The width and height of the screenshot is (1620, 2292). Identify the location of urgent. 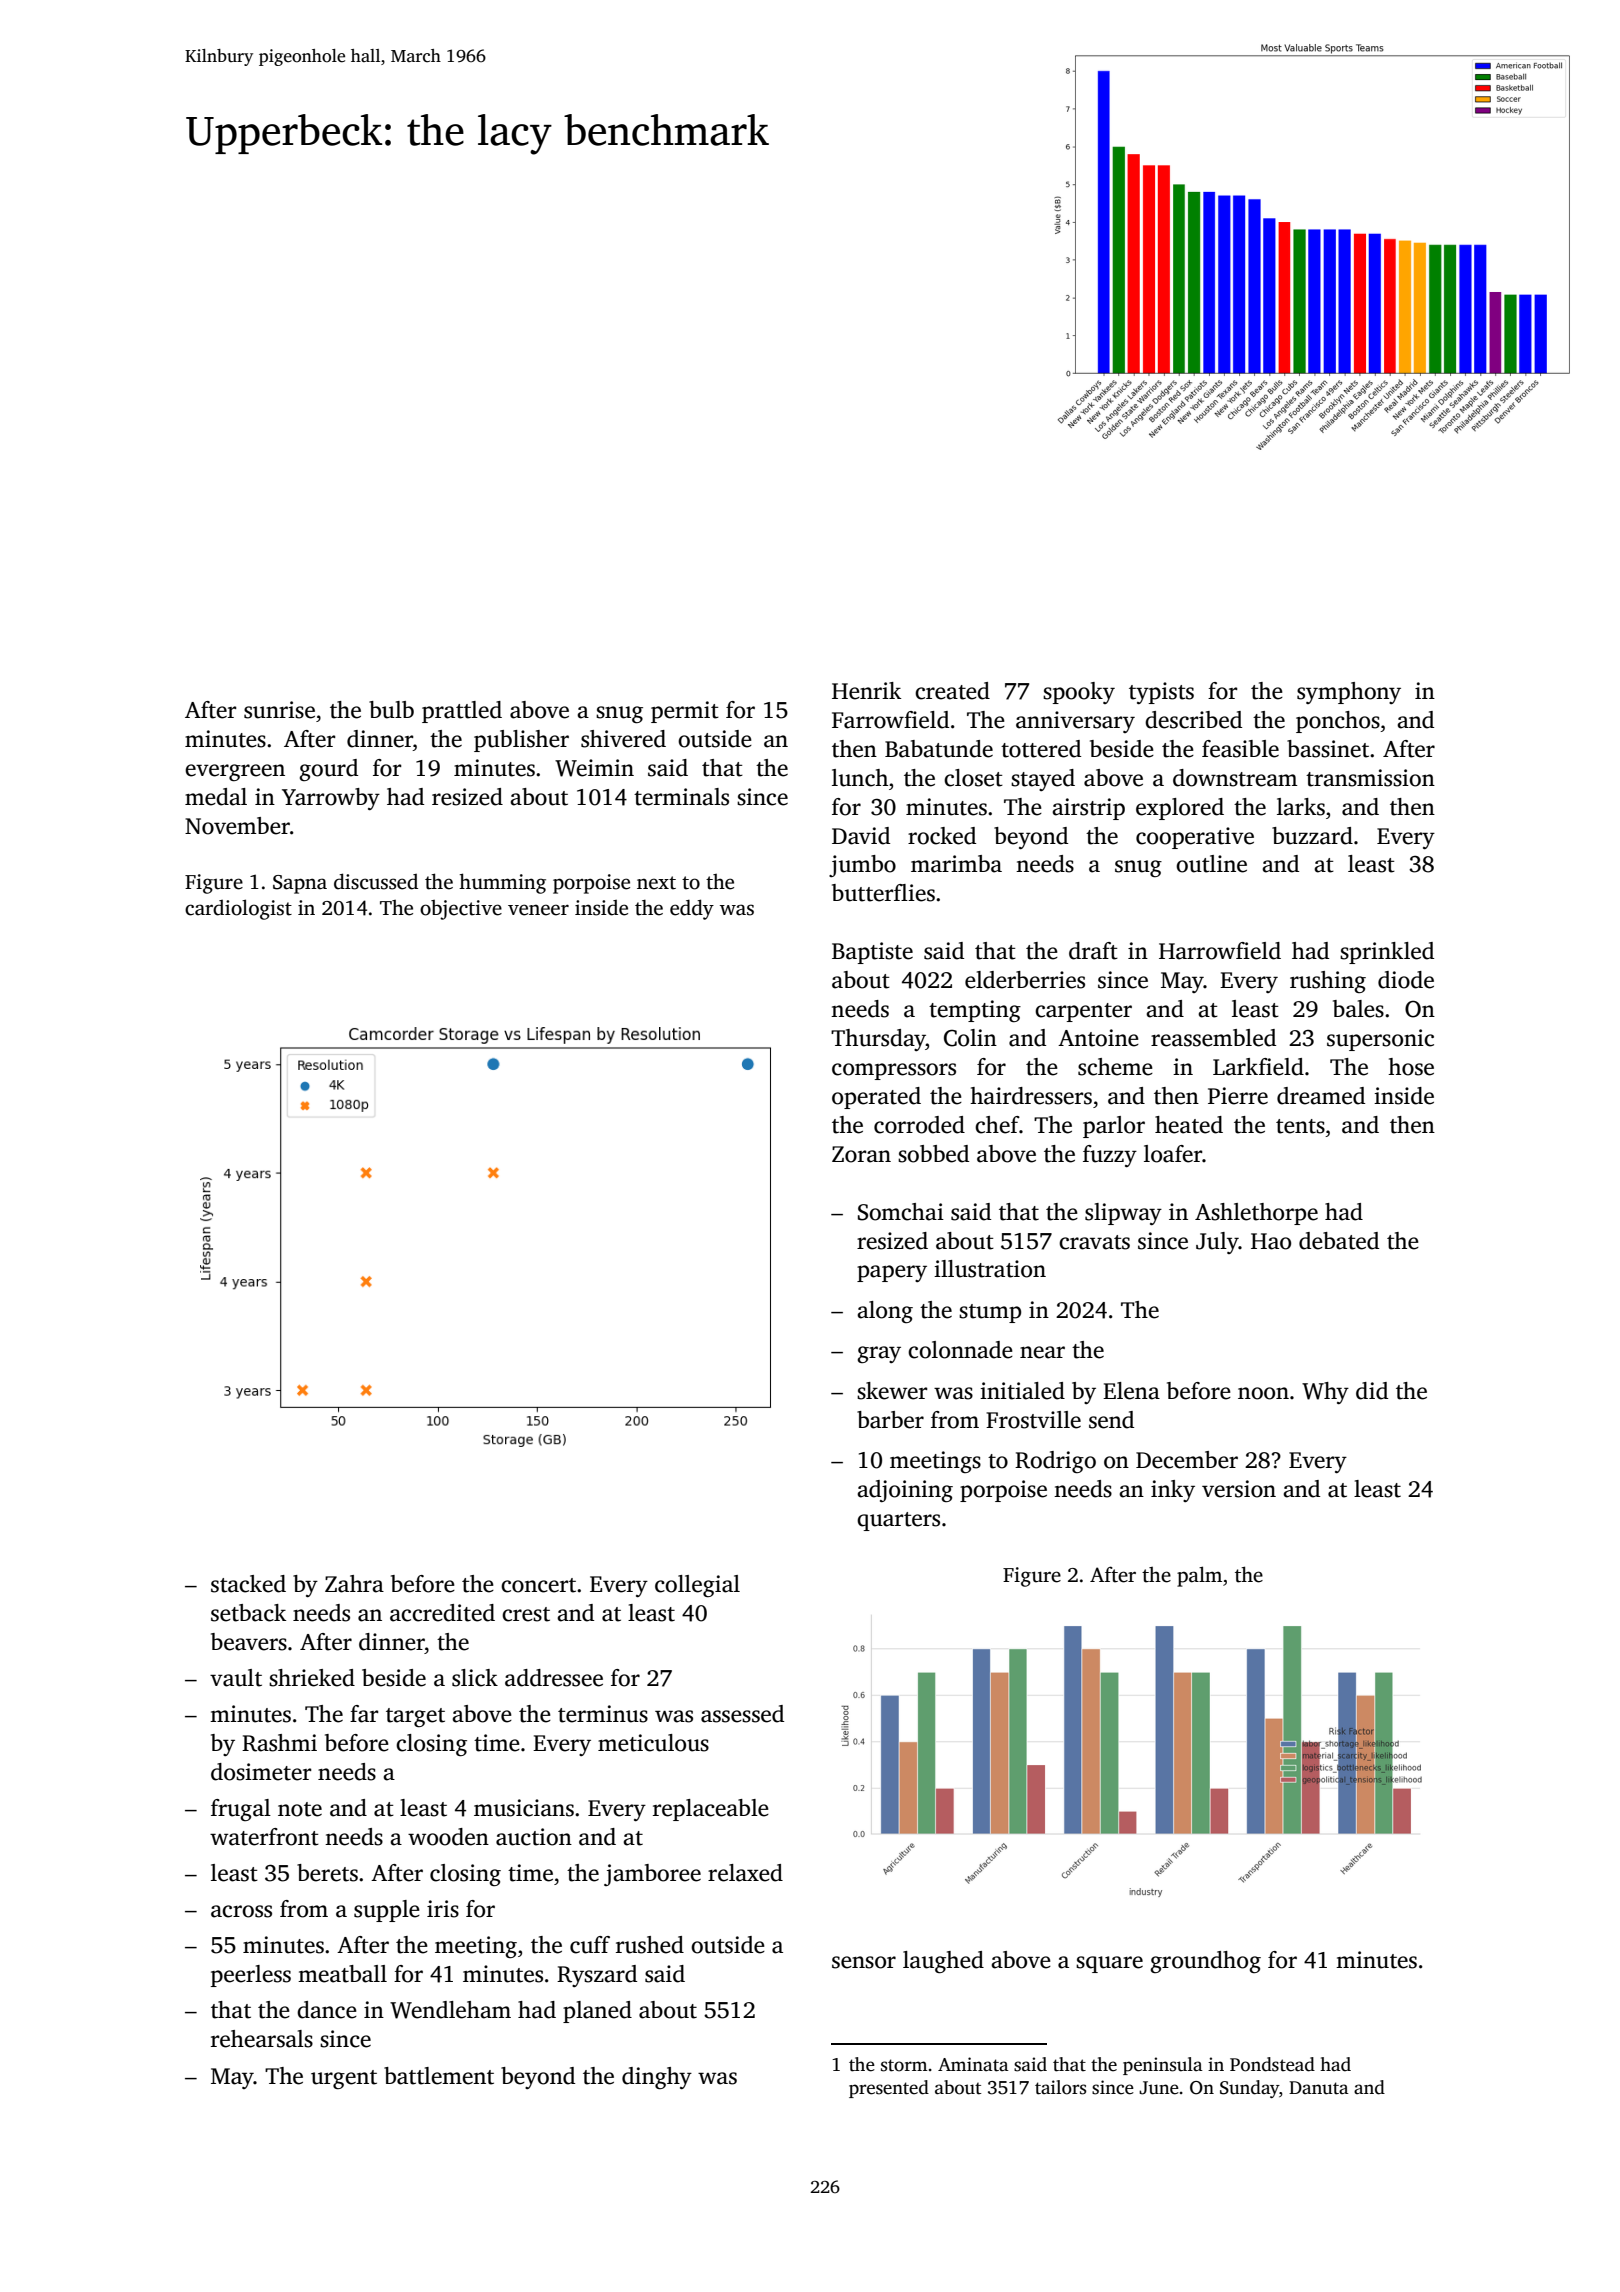
(344, 2079).
